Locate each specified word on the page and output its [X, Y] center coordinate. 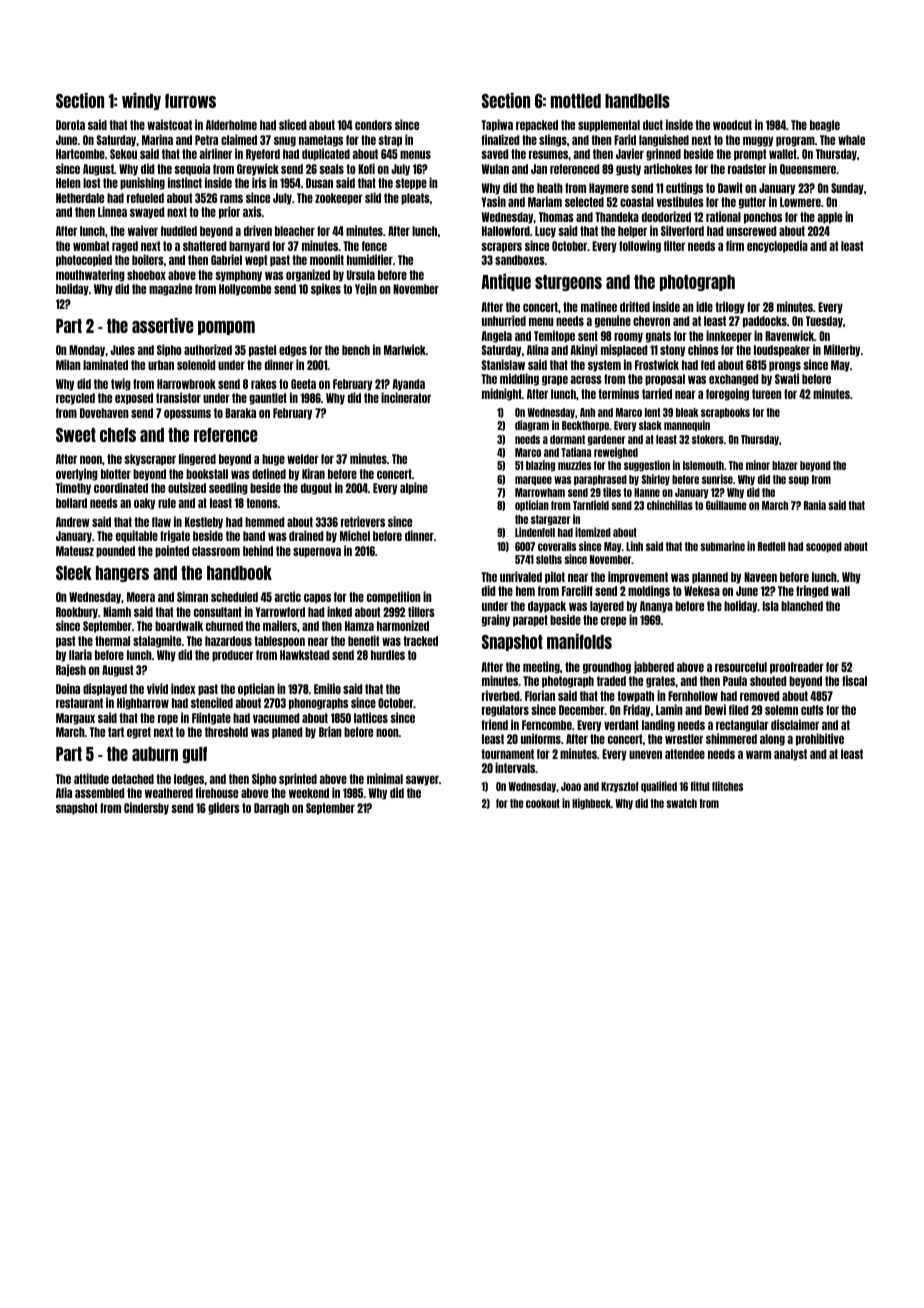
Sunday [847, 189]
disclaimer [795, 724]
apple [829, 218]
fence [374, 246]
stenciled [212, 702]
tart [116, 732]
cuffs [812, 710]
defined [269, 473]
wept [256, 261]
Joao [571, 786]
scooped [824, 547]
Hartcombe [80, 154]
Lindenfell [535, 532]
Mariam [545, 201]
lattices [371, 717]
